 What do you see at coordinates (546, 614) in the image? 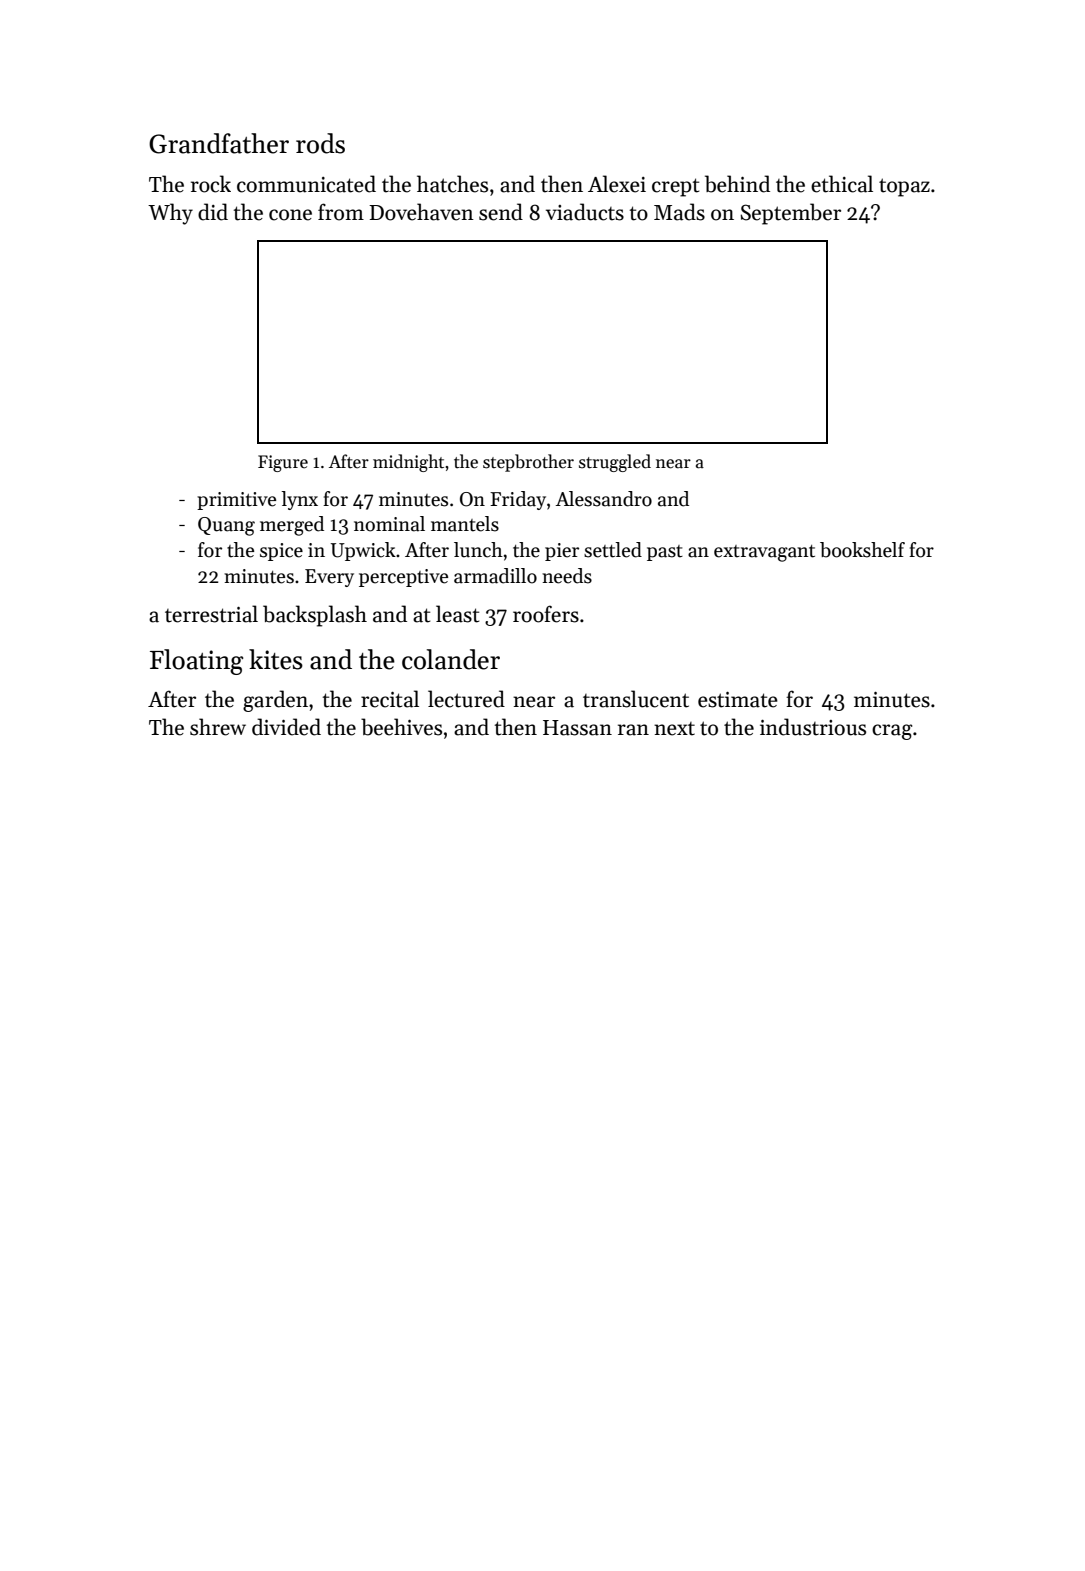
I see `roofers` at bounding box center [546, 614].
